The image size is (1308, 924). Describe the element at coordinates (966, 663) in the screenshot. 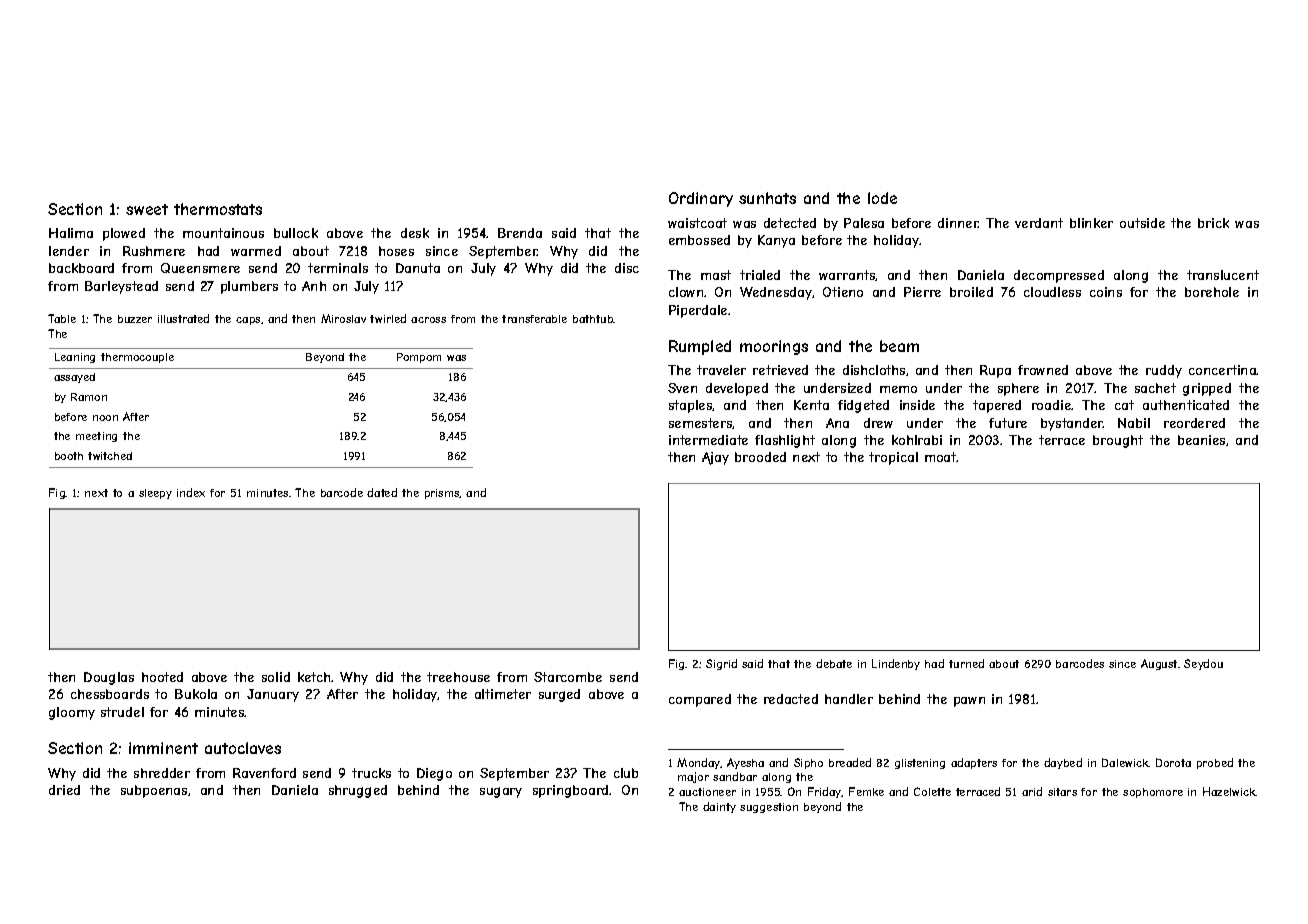

I see `turned` at that location.
